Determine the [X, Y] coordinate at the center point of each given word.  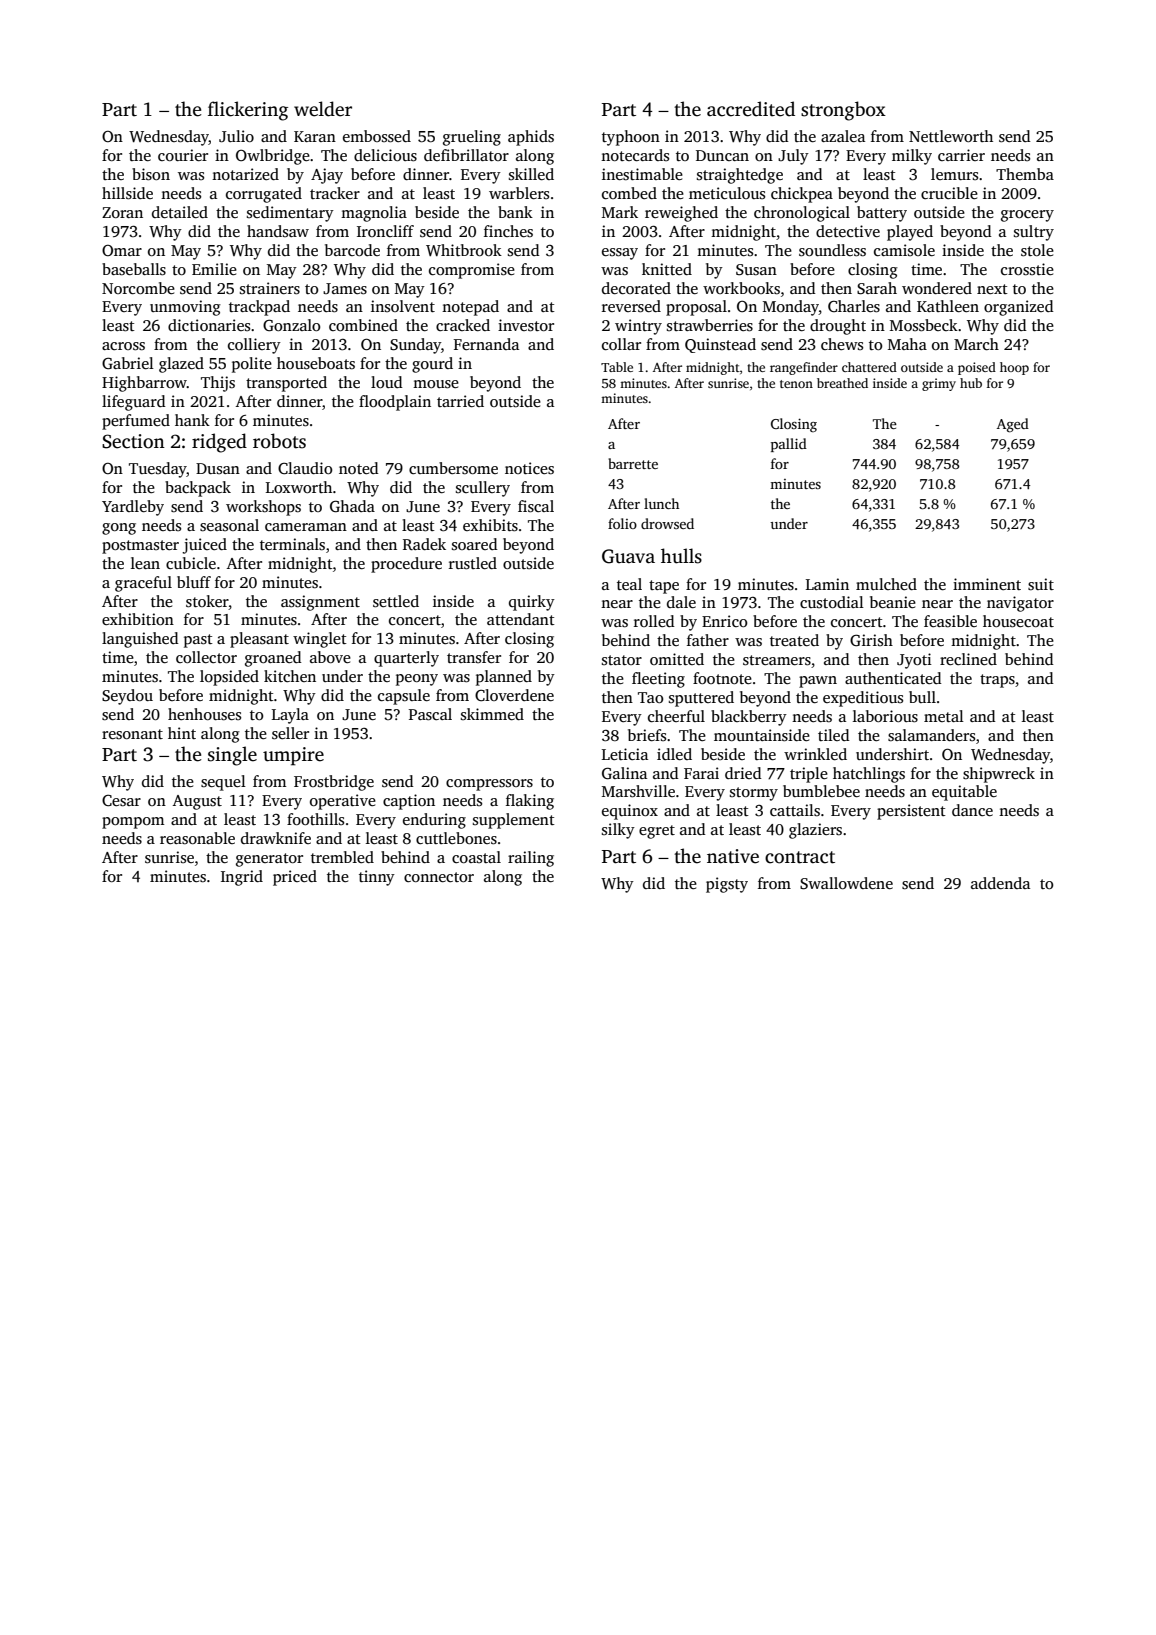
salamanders [931, 735]
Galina [624, 773]
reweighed [681, 214]
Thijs [218, 384]
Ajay [327, 176]
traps [997, 681]
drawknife [276, 838]
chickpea [802, 195]
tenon [796, 384]
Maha [907, 344]
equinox [630, 812]
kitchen [290, 676]
